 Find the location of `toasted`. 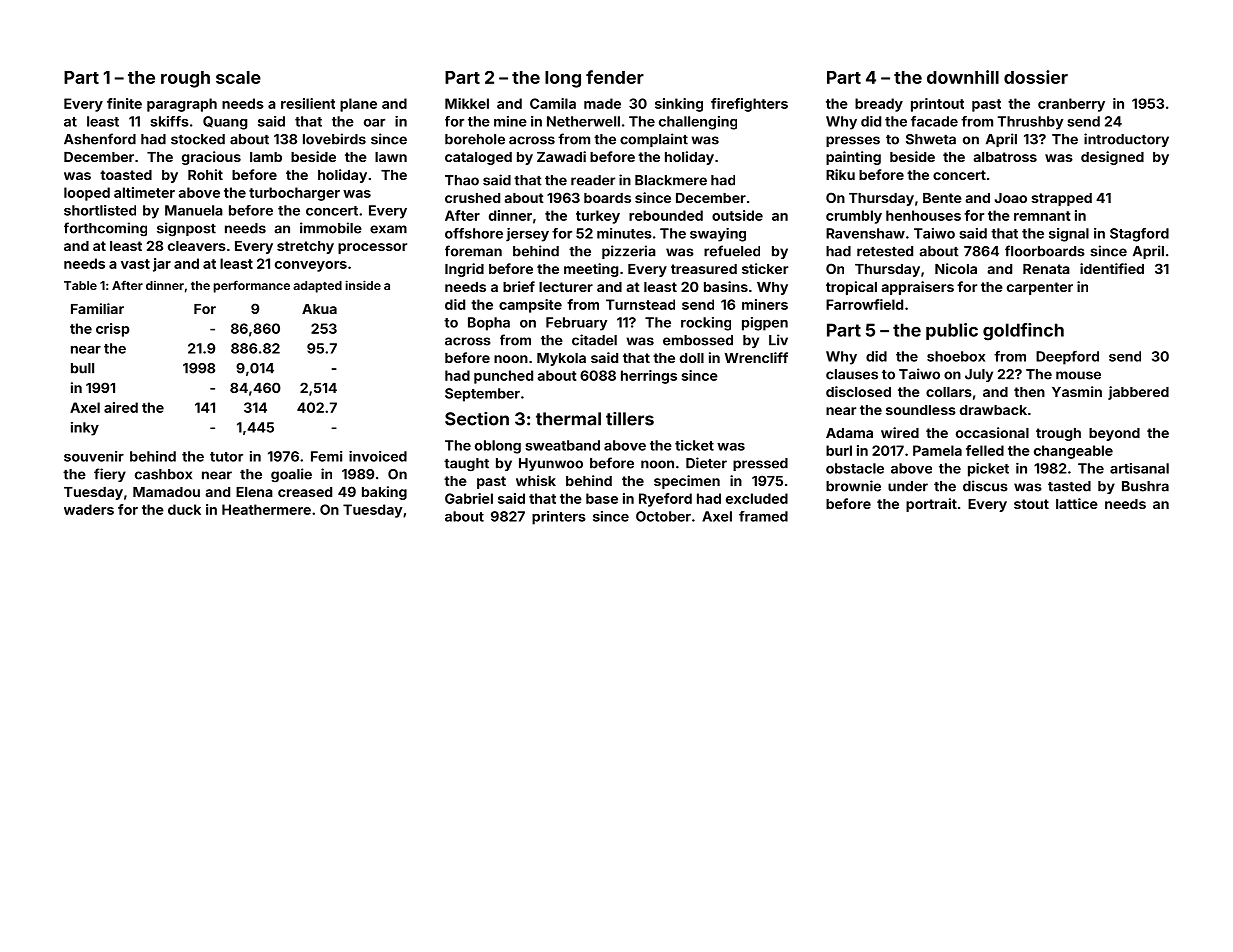

toasted is located at coordinates (126, 175).
